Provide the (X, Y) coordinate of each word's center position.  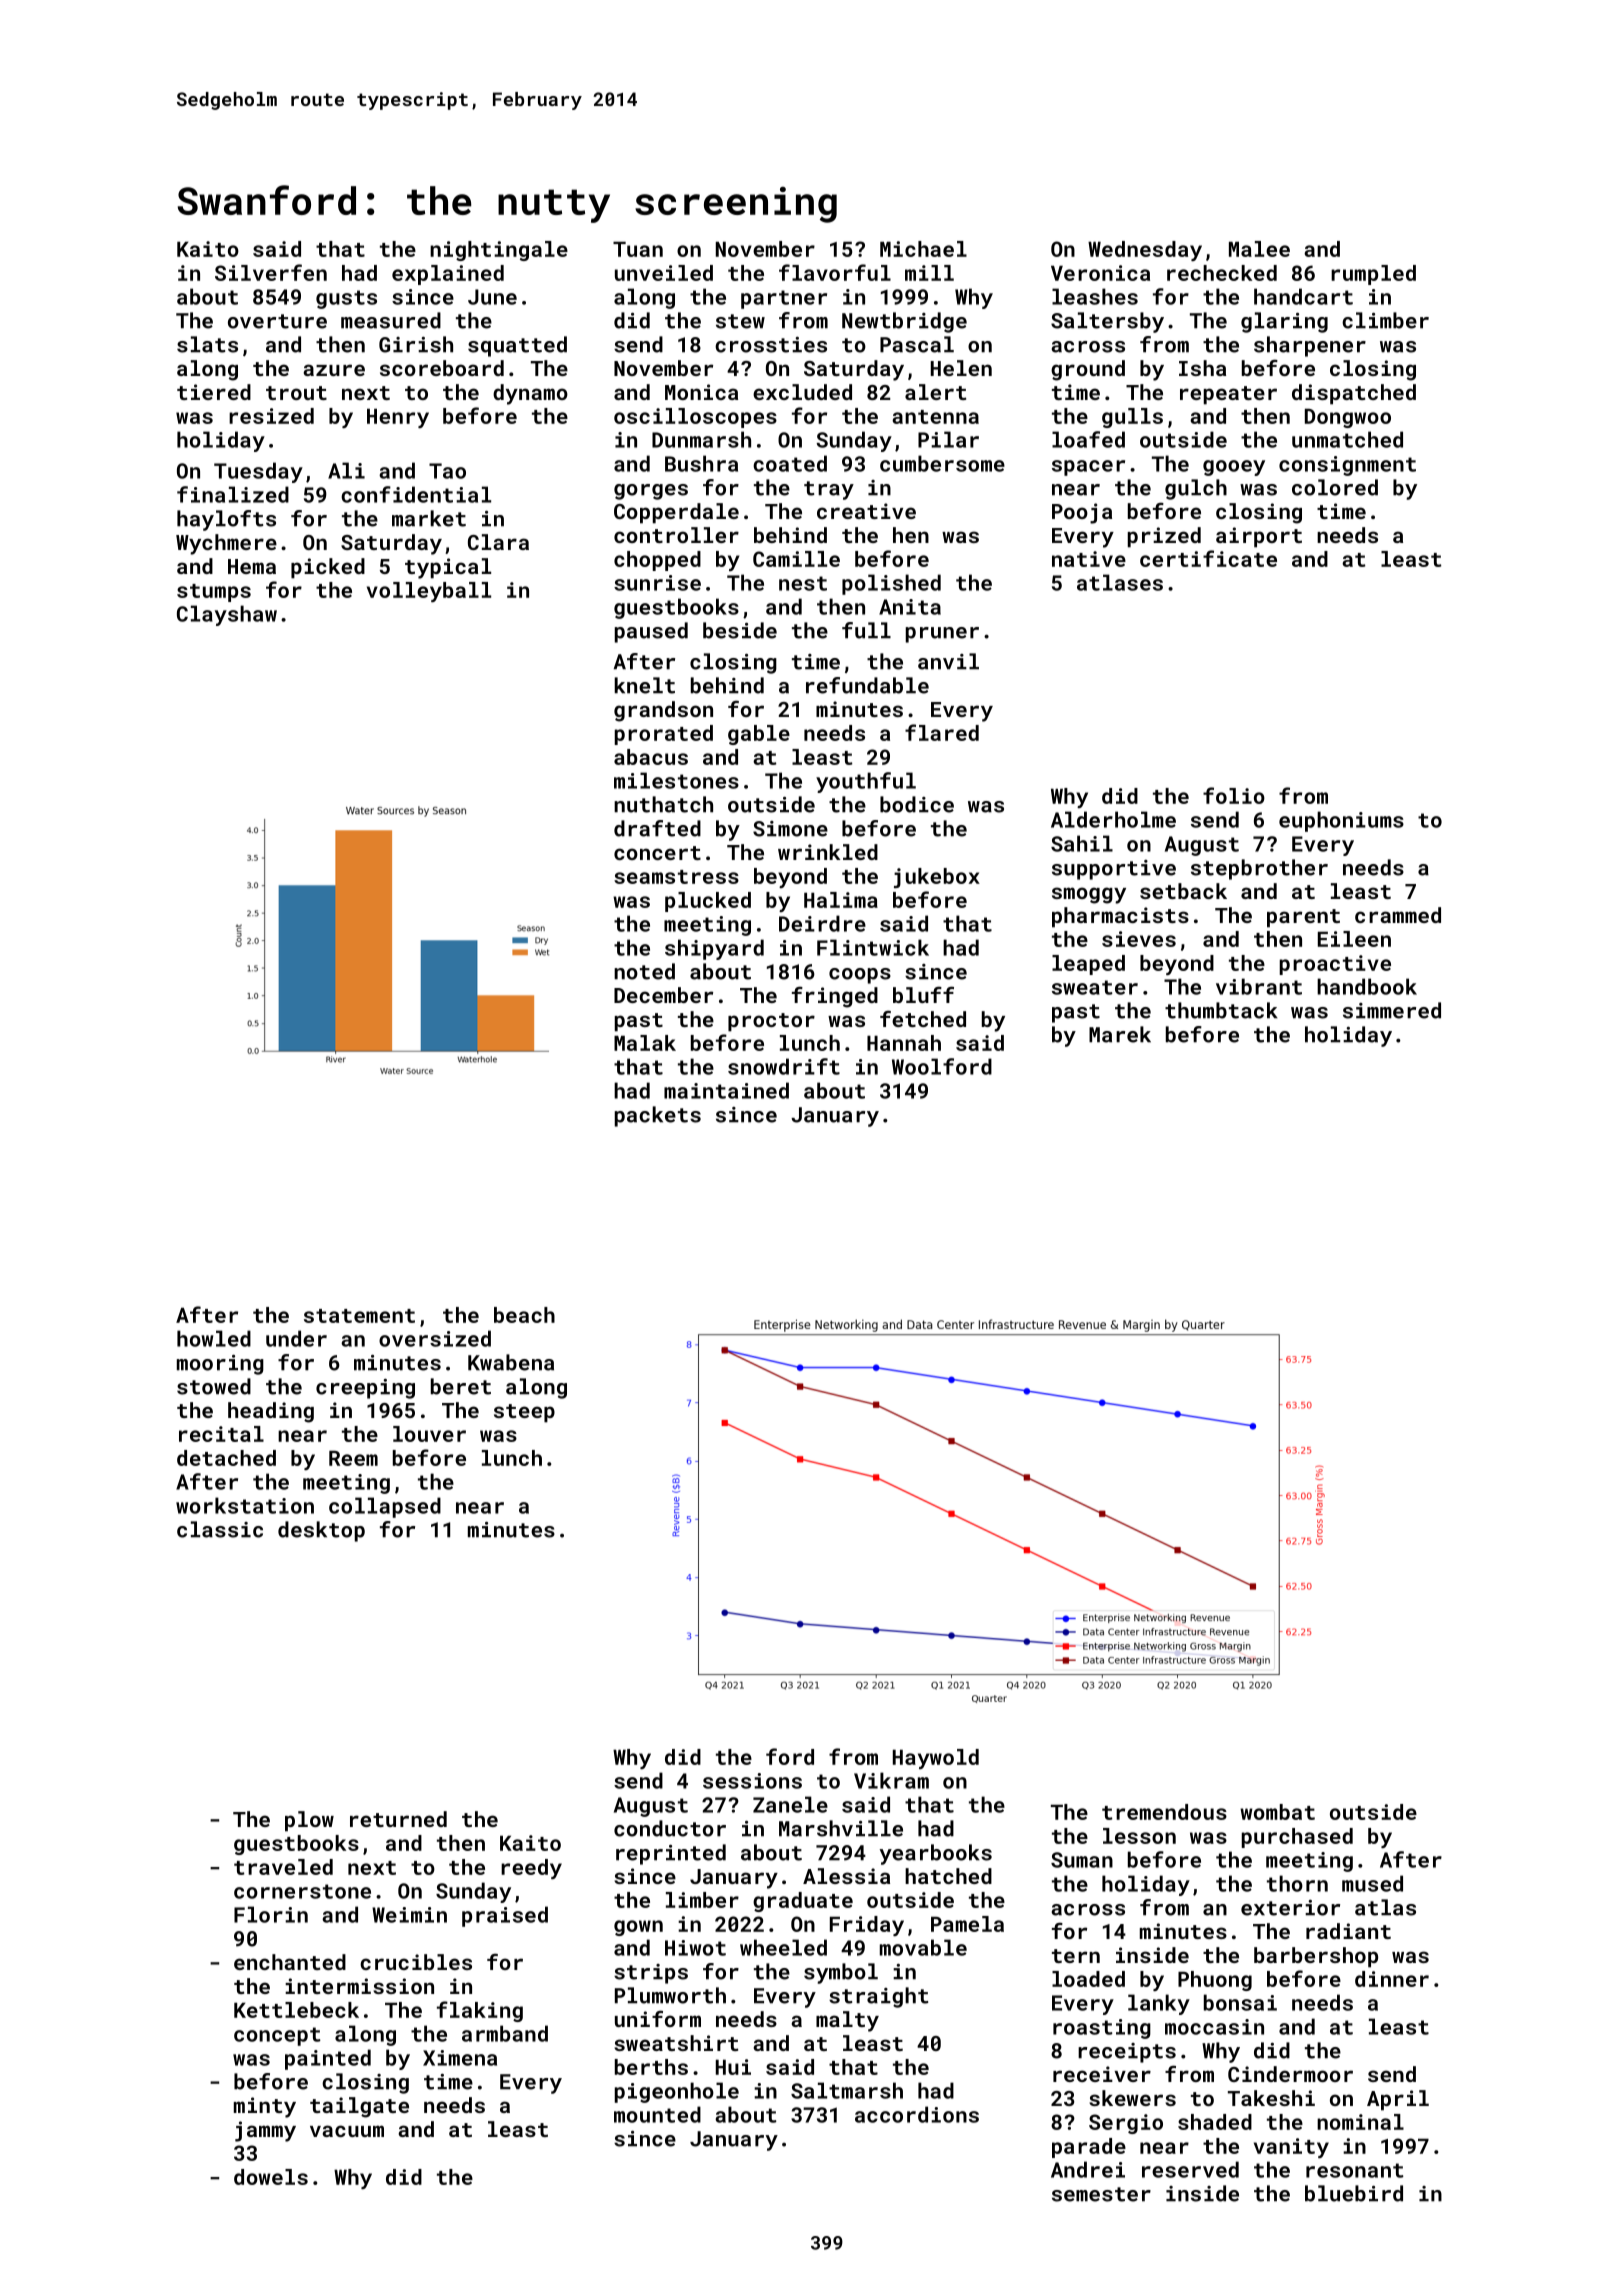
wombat (1277, 1812)
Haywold (936, 1759)
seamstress (676, 877)
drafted (657, 828)
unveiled (664, 273)
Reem (353, 1458)
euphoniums (1341, 821)
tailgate (359, 2107)
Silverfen (271, 272)
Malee (1259, 249)
